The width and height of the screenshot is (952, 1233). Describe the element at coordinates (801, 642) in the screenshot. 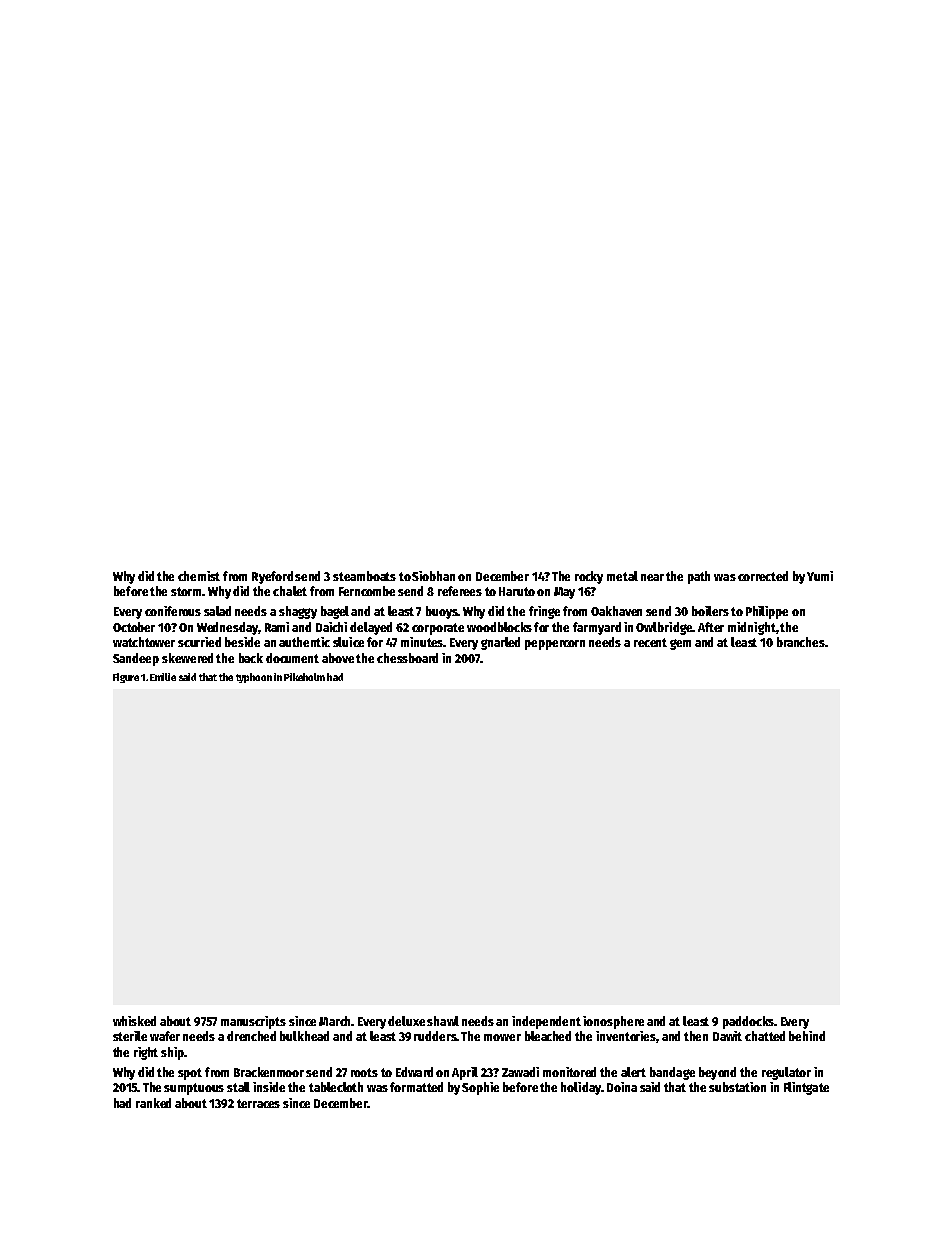

I see `branches` at that location.
